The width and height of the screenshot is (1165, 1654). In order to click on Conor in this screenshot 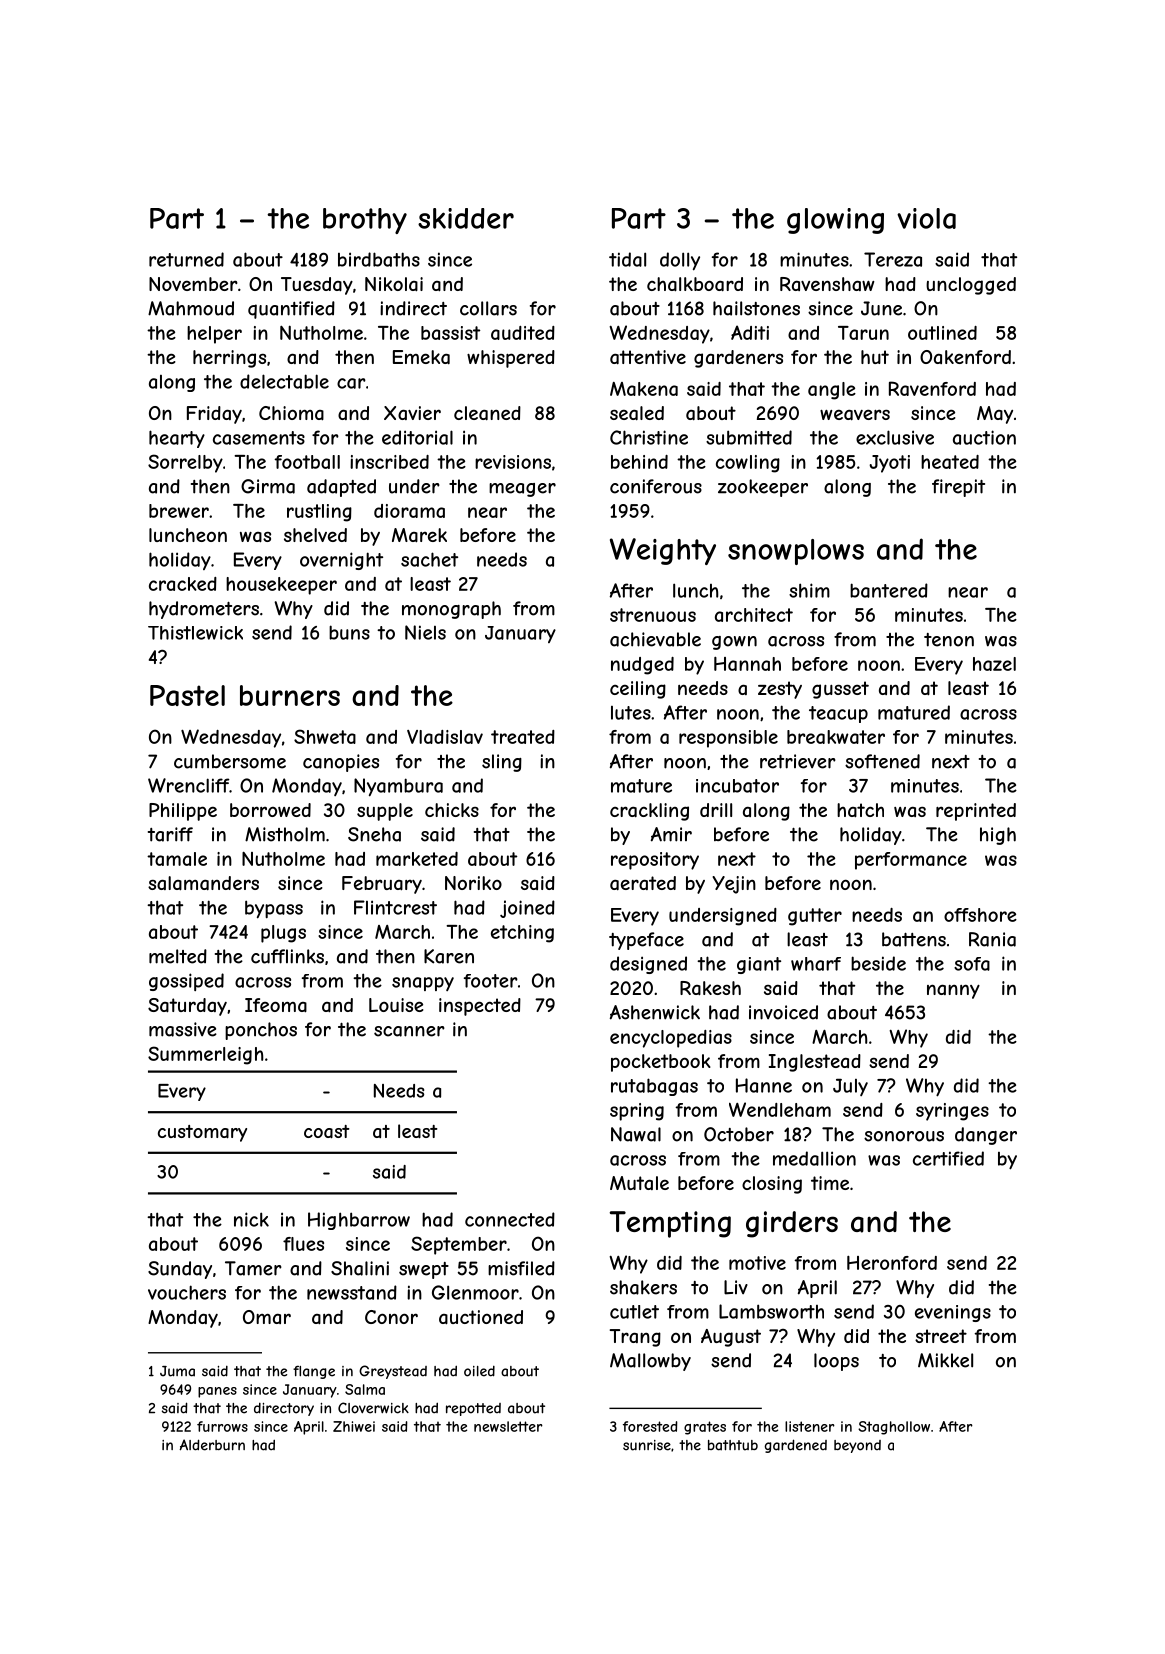, I will do `click(391, 1317)`.
